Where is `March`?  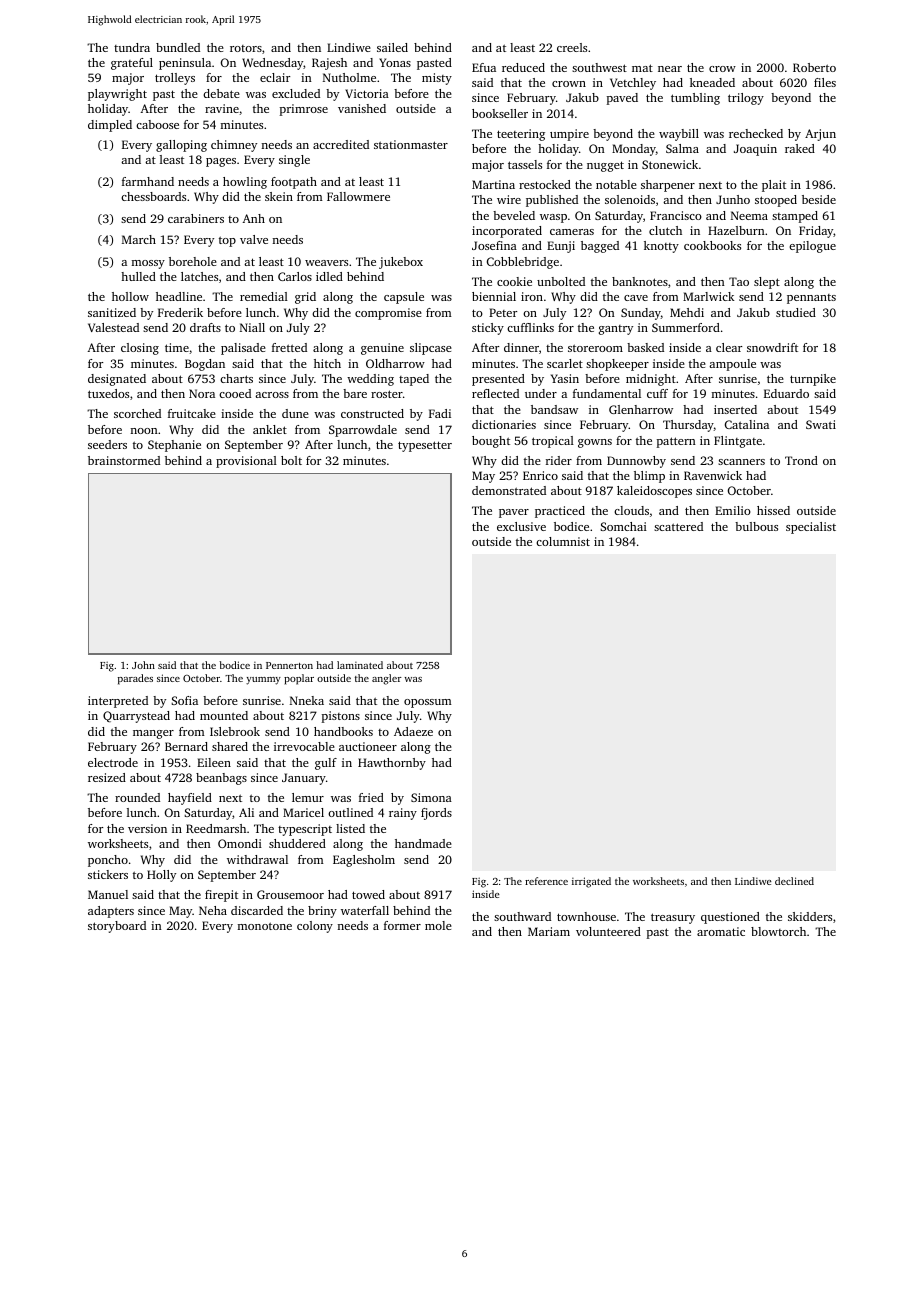
March is located at coordinates (139, 239).
